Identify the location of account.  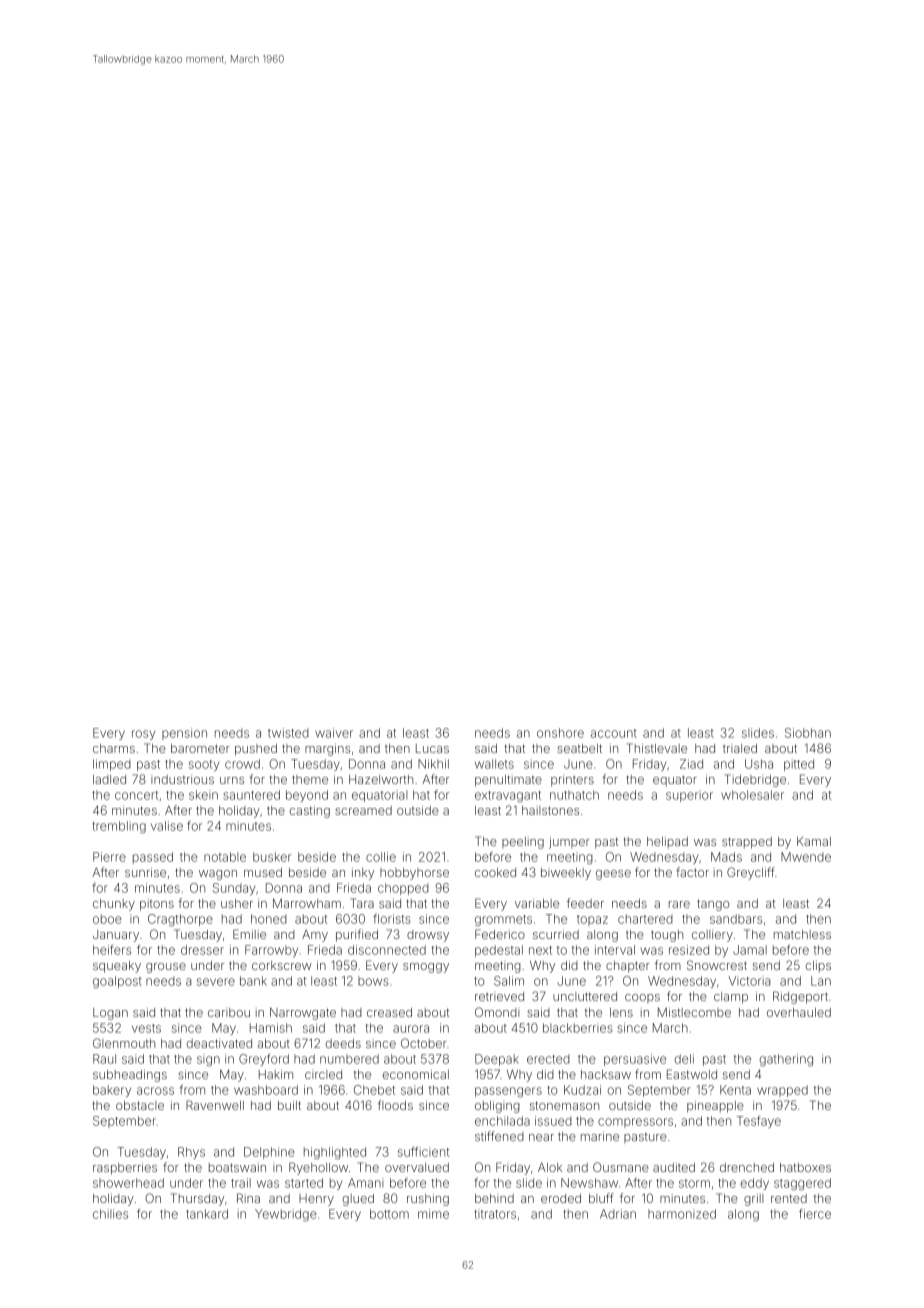
(614, 733).
